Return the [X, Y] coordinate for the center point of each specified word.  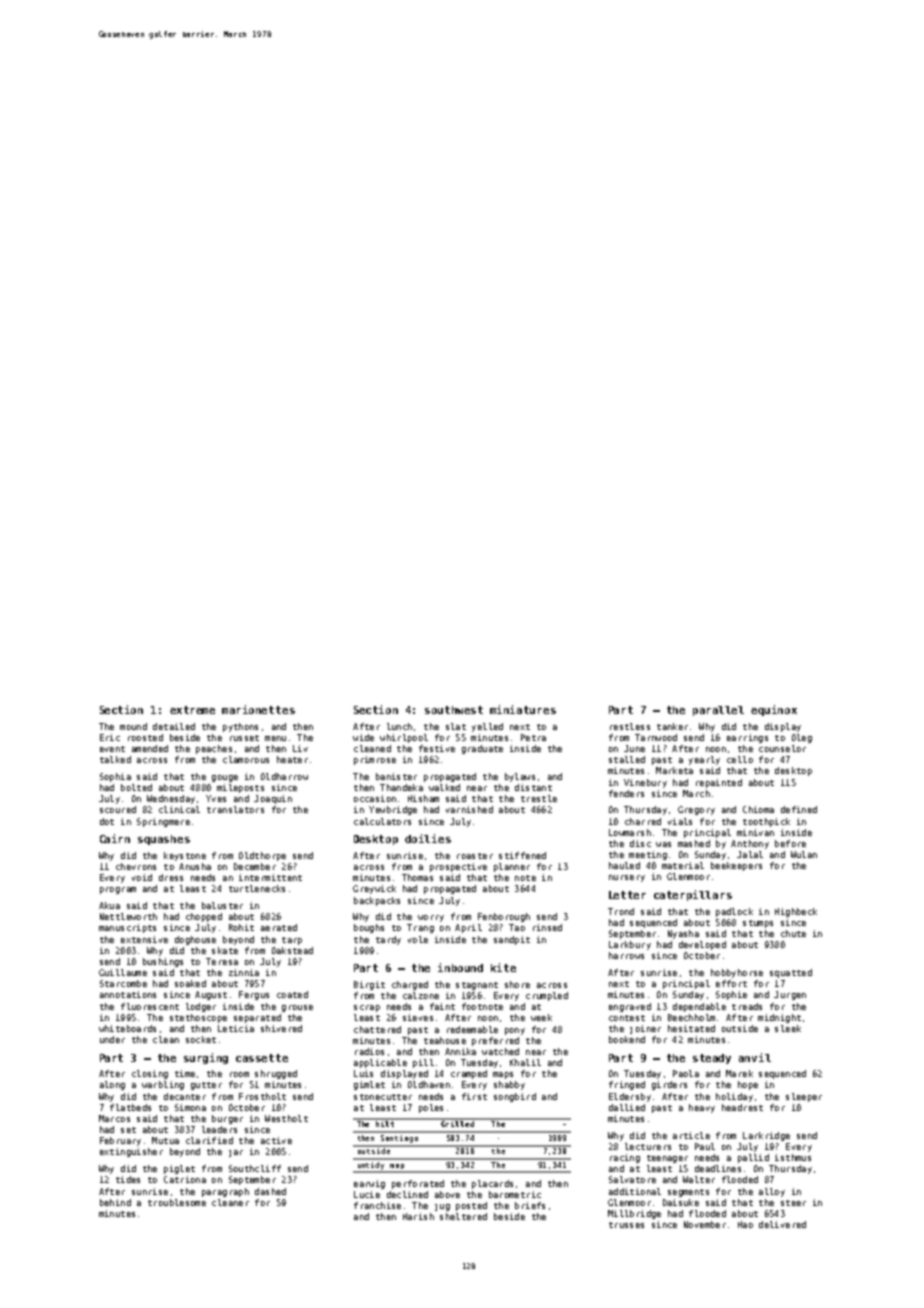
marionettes [258, 709]
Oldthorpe [262, 856]
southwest [454, 710]
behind [115, 1202]
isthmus [793, 1157]
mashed [694, 843]
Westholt [286, 1118]
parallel [718, 711]
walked [444, 787]
